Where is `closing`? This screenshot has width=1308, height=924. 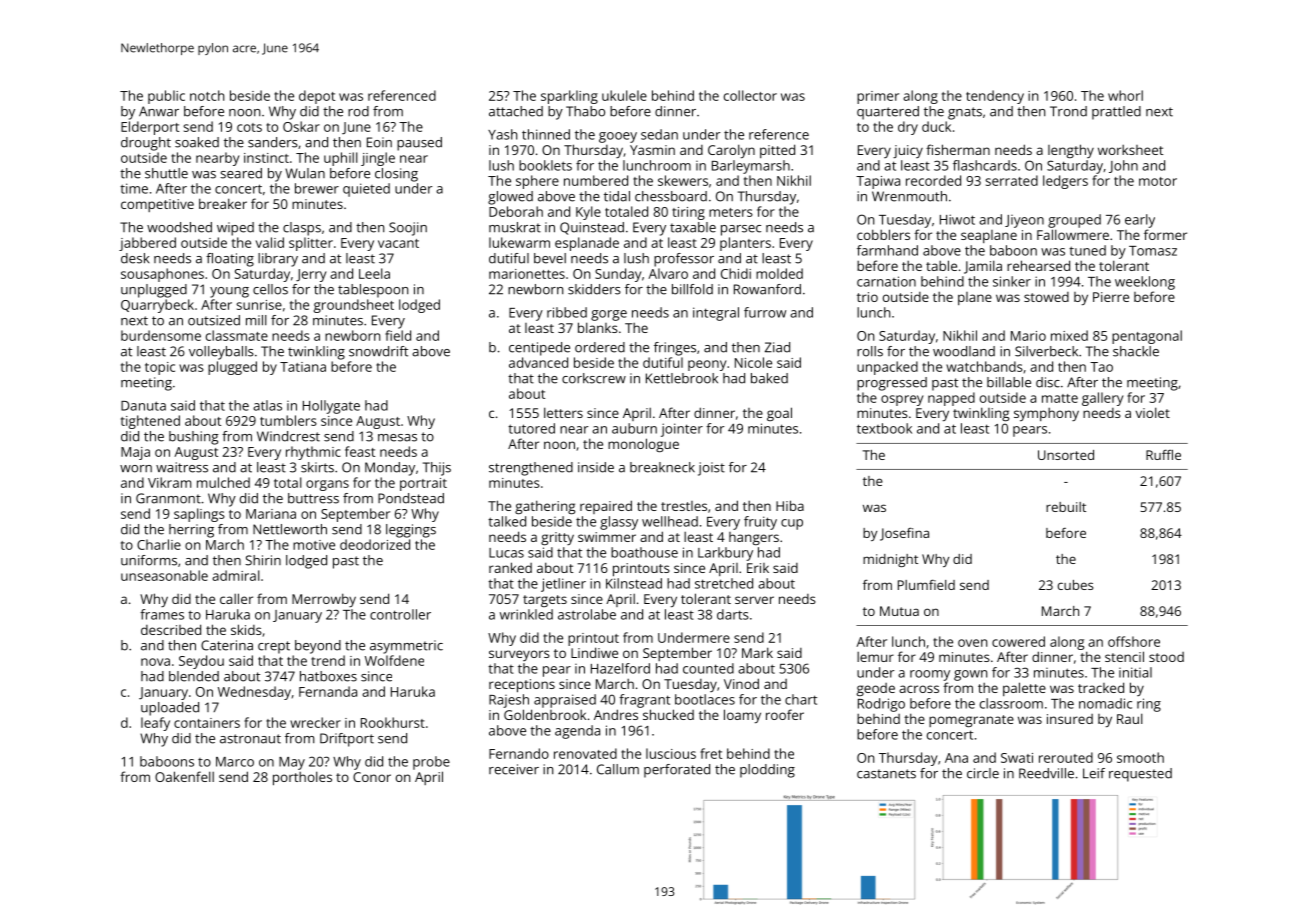
closing is located at coordinates (396, 175).
